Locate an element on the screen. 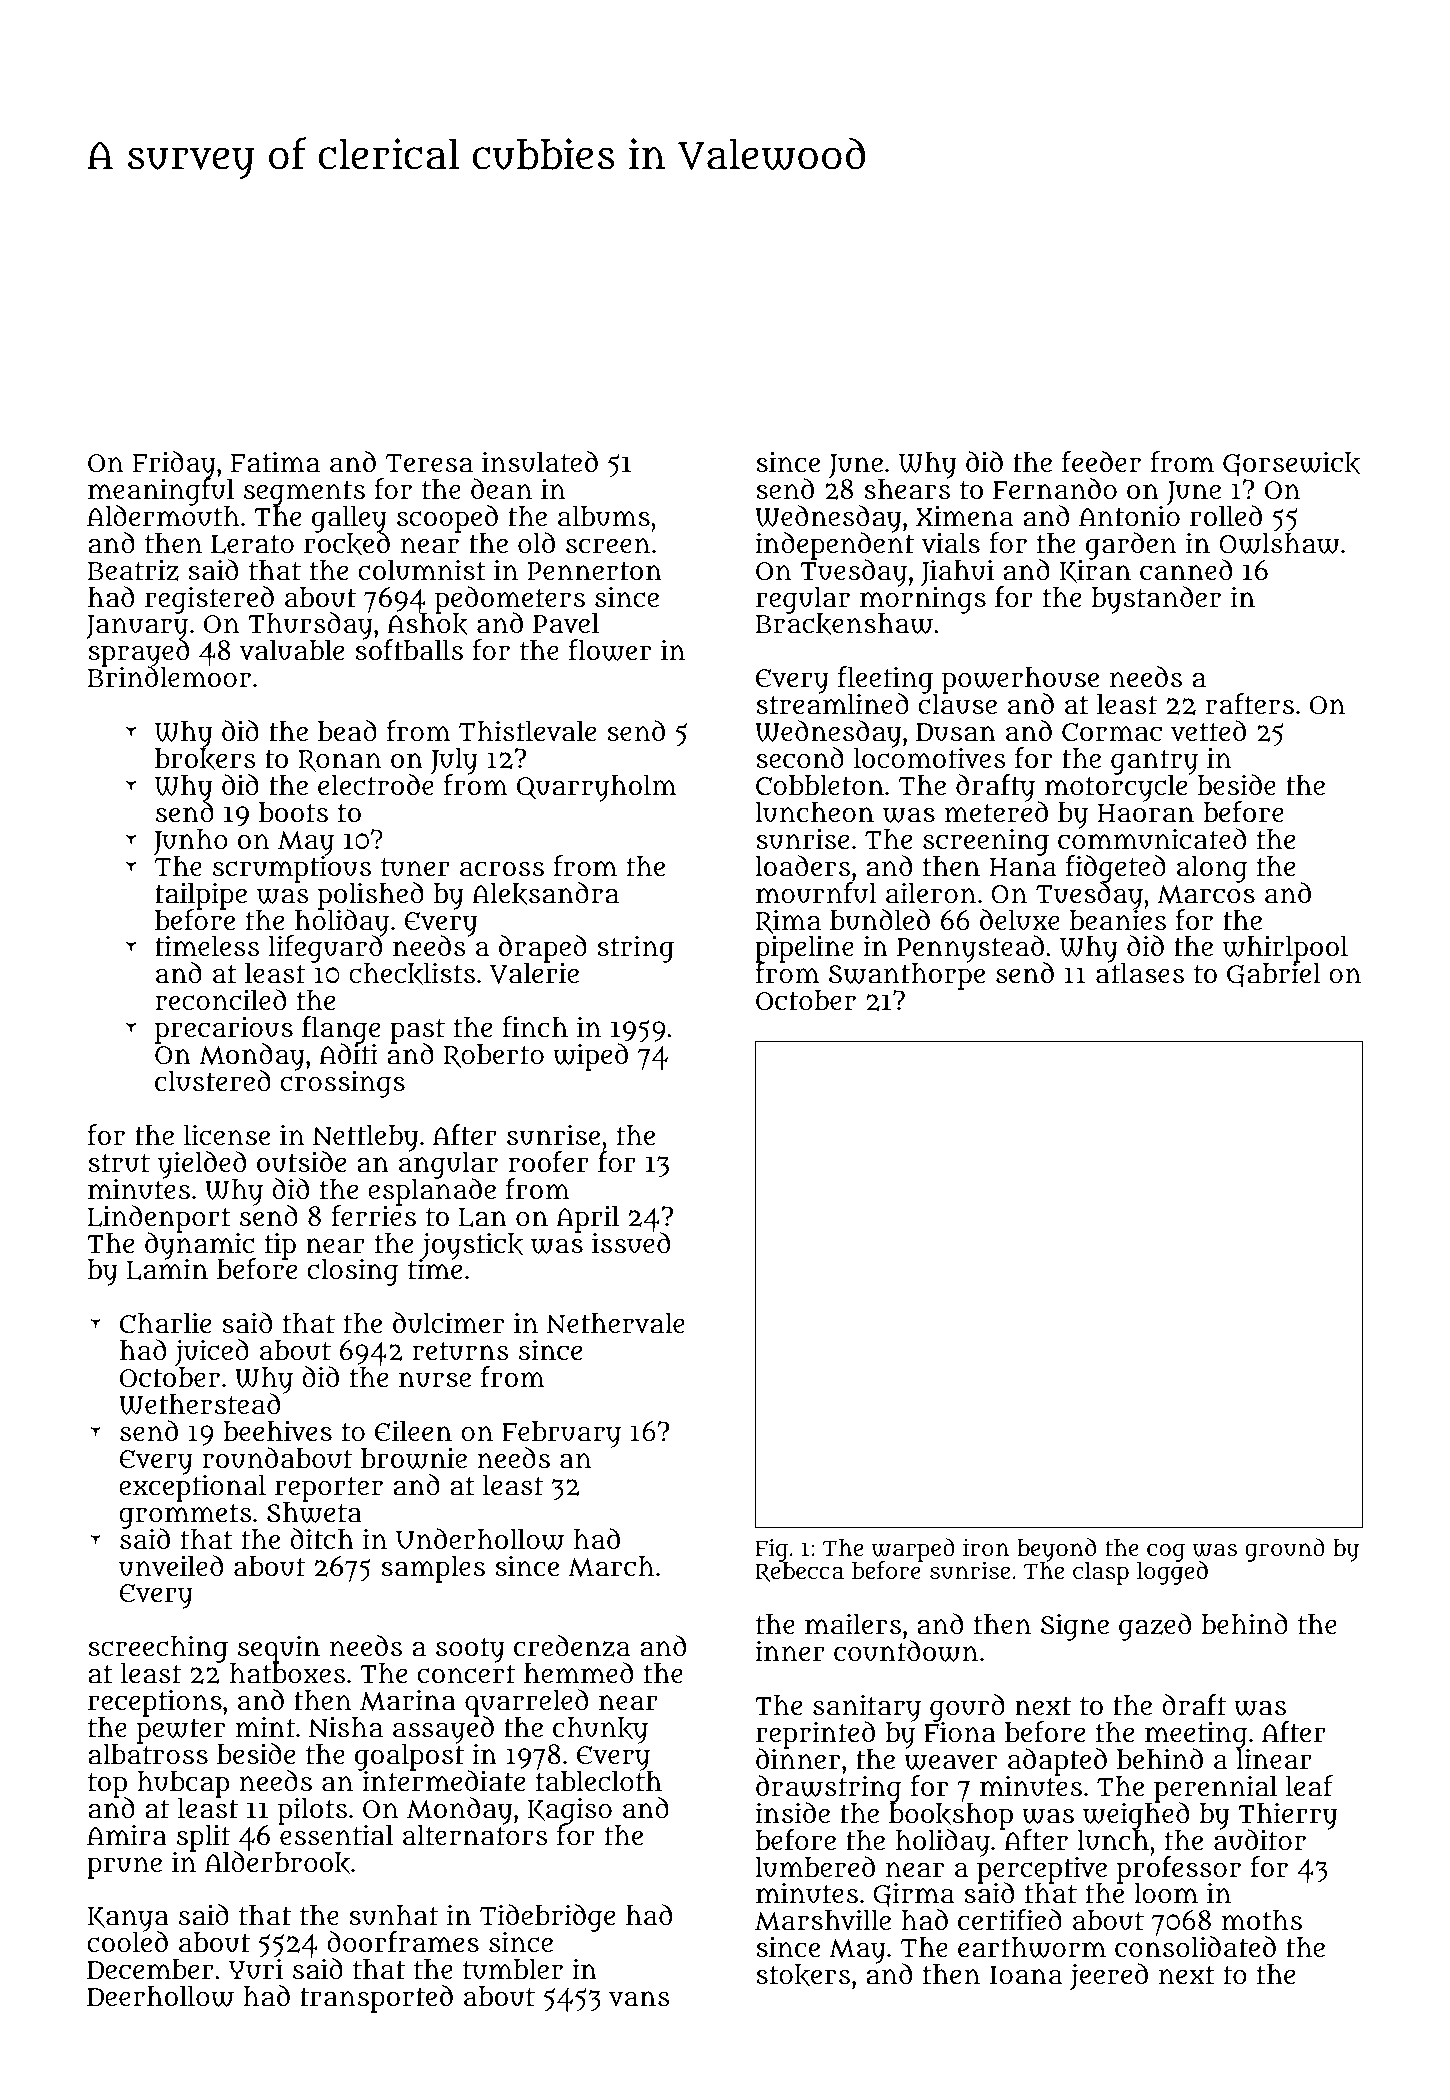 This screenshot has height=2100, width=1450. Wetherstead is located at coordinates (199, 1404).
